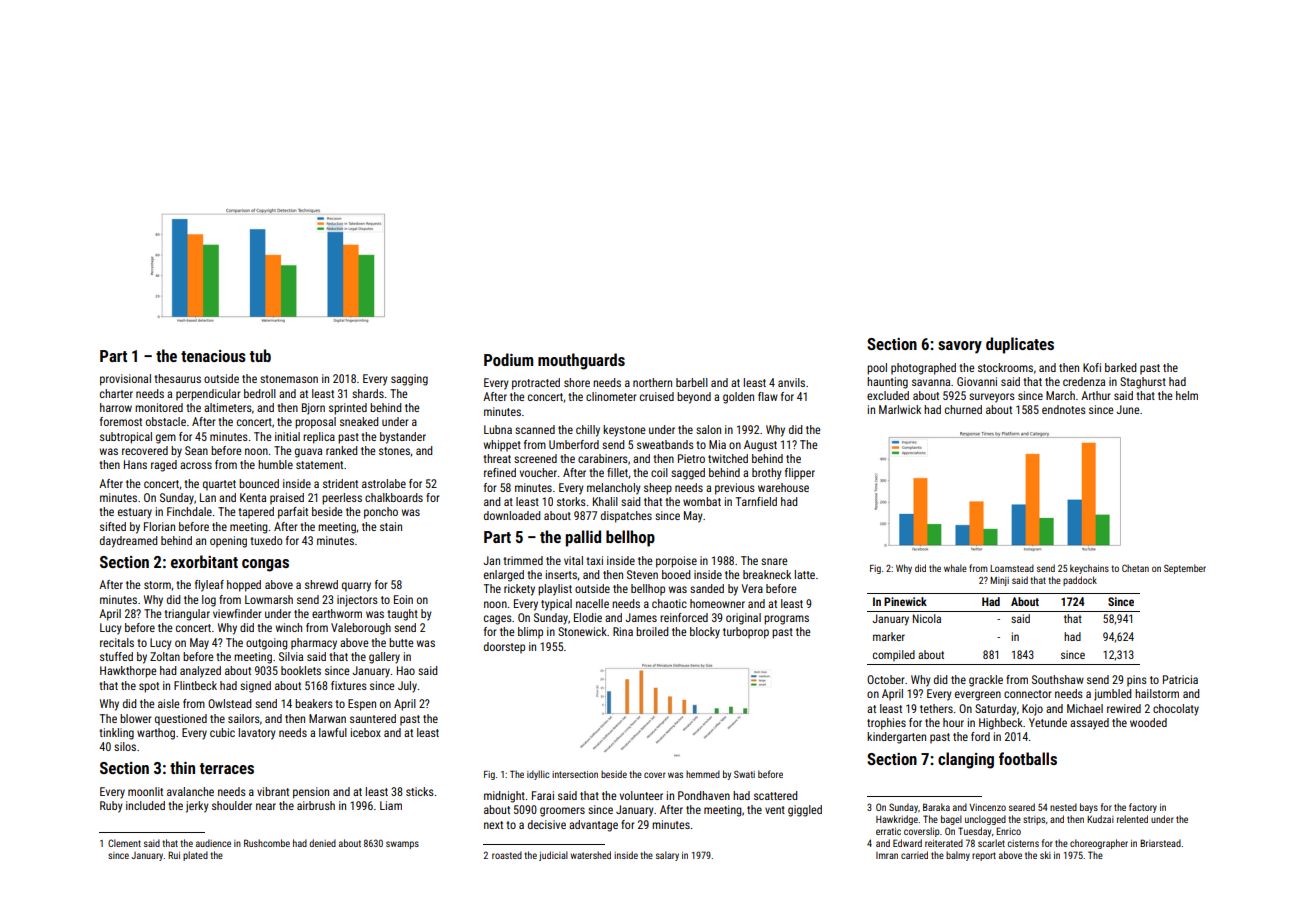 The height and width of the document is (924, 1308). What do you see at coordinates (111, 807) in the document?
I see `Ruby` at bounding box center [111, 807].
